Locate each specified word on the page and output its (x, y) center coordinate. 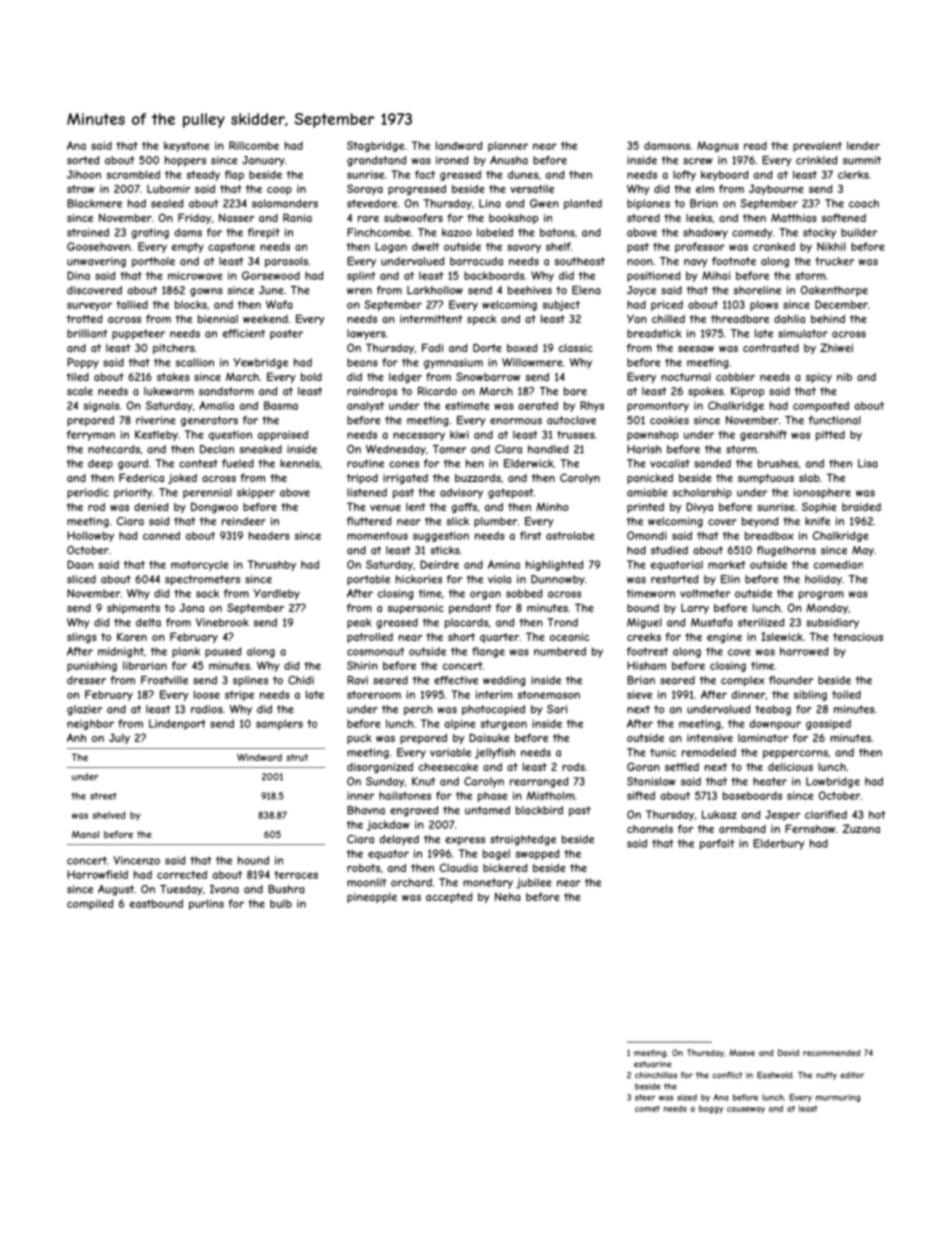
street (103, 796)
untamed (487, 810)
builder (859, 232)
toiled (846, 694)
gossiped (828, 724)
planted (583, 204)
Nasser (236, 217)
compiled (90, 904)
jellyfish (495, 753)
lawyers (366, 334)
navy (696, 263)
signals (101, 406)
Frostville (164, 680)
